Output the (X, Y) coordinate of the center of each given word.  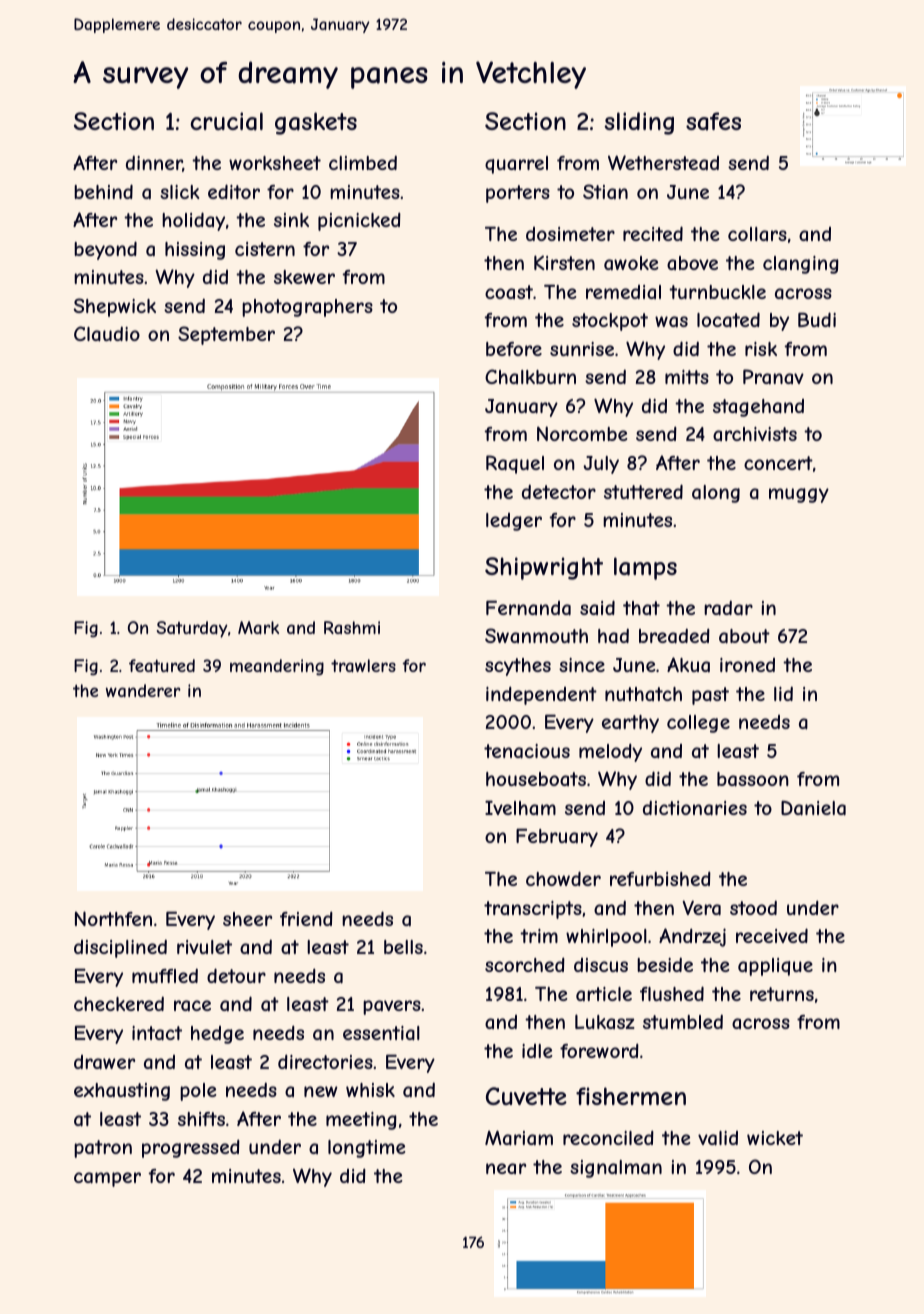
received (772, 935)
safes (713, 121)
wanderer (143, 690)
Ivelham (520, 807)
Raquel (515, 464)
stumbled (683, 1021)
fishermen (631, 1096)
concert (778, 463)
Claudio (107, 334)
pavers (392, 1007)
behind (103, 191)
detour (236, 975)
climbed (363, 162)
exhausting (122, 1092)
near (506, 1168)
